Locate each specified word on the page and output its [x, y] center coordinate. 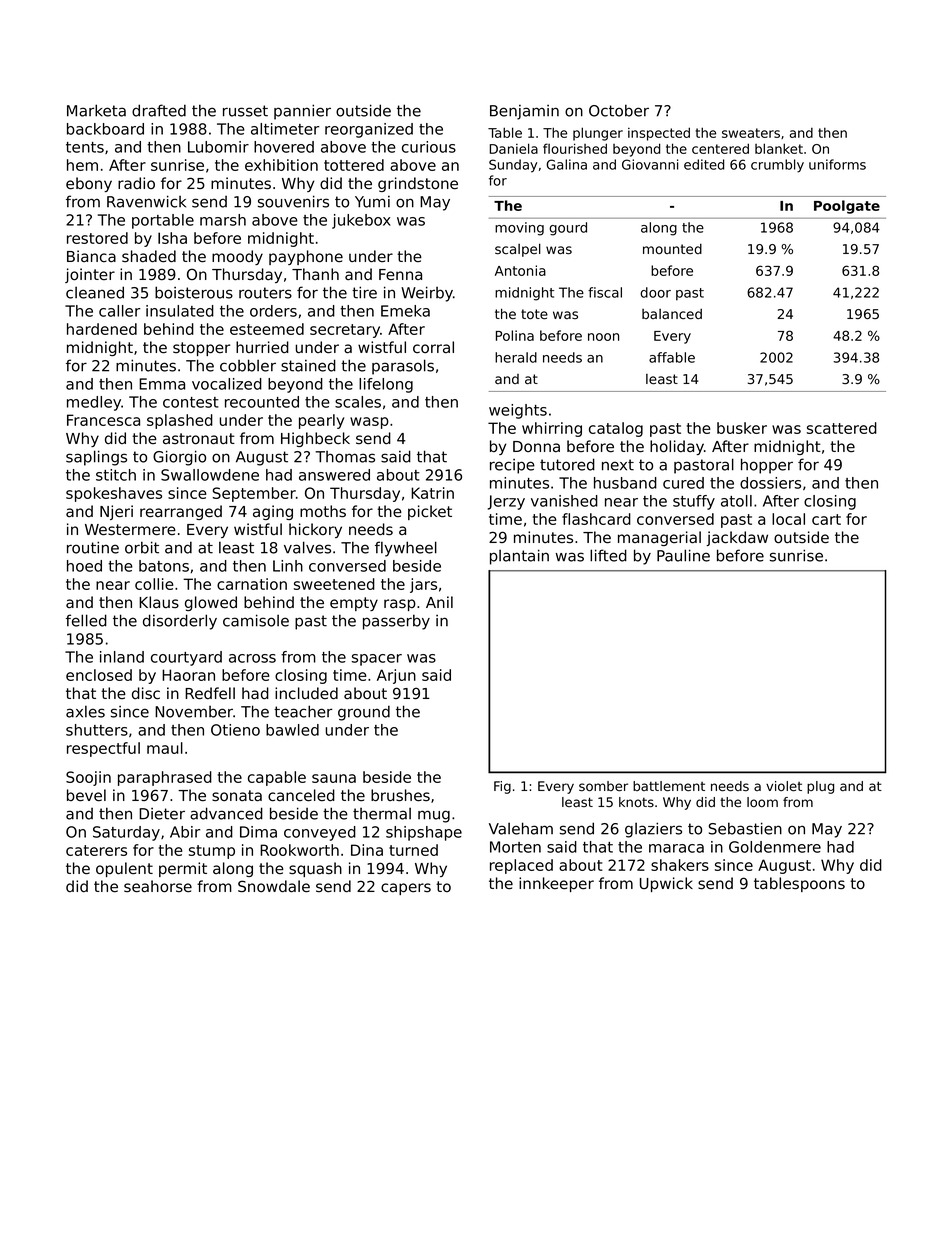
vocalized [227, 384]
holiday [677, 447]
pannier [302, 112]
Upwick [666, 884]
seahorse [158, 886]
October [619, 110]
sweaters [751, 133]
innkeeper [556, 884]
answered [334, 475]
